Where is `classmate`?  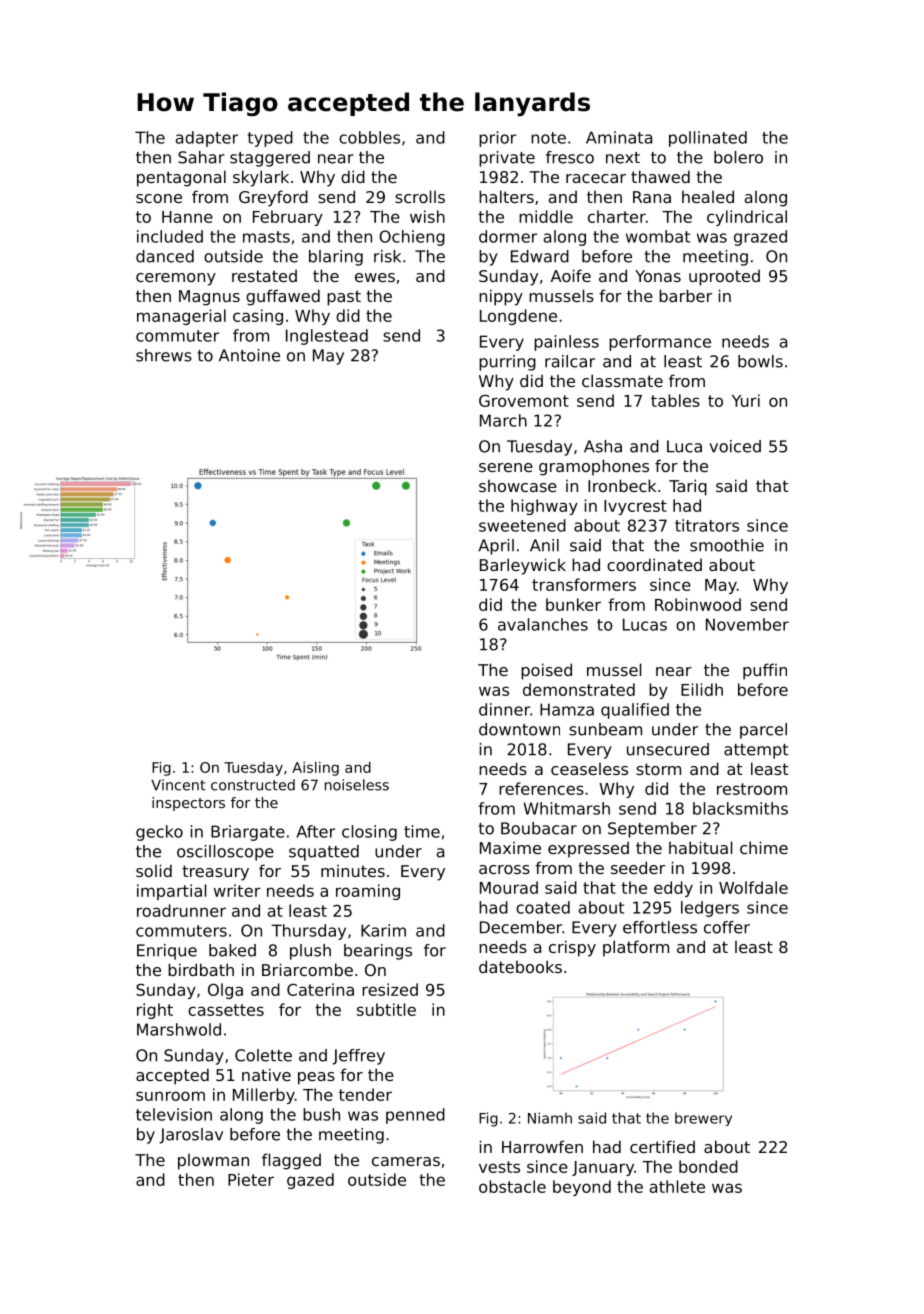
classmate is located at coordinates (622, 380).
